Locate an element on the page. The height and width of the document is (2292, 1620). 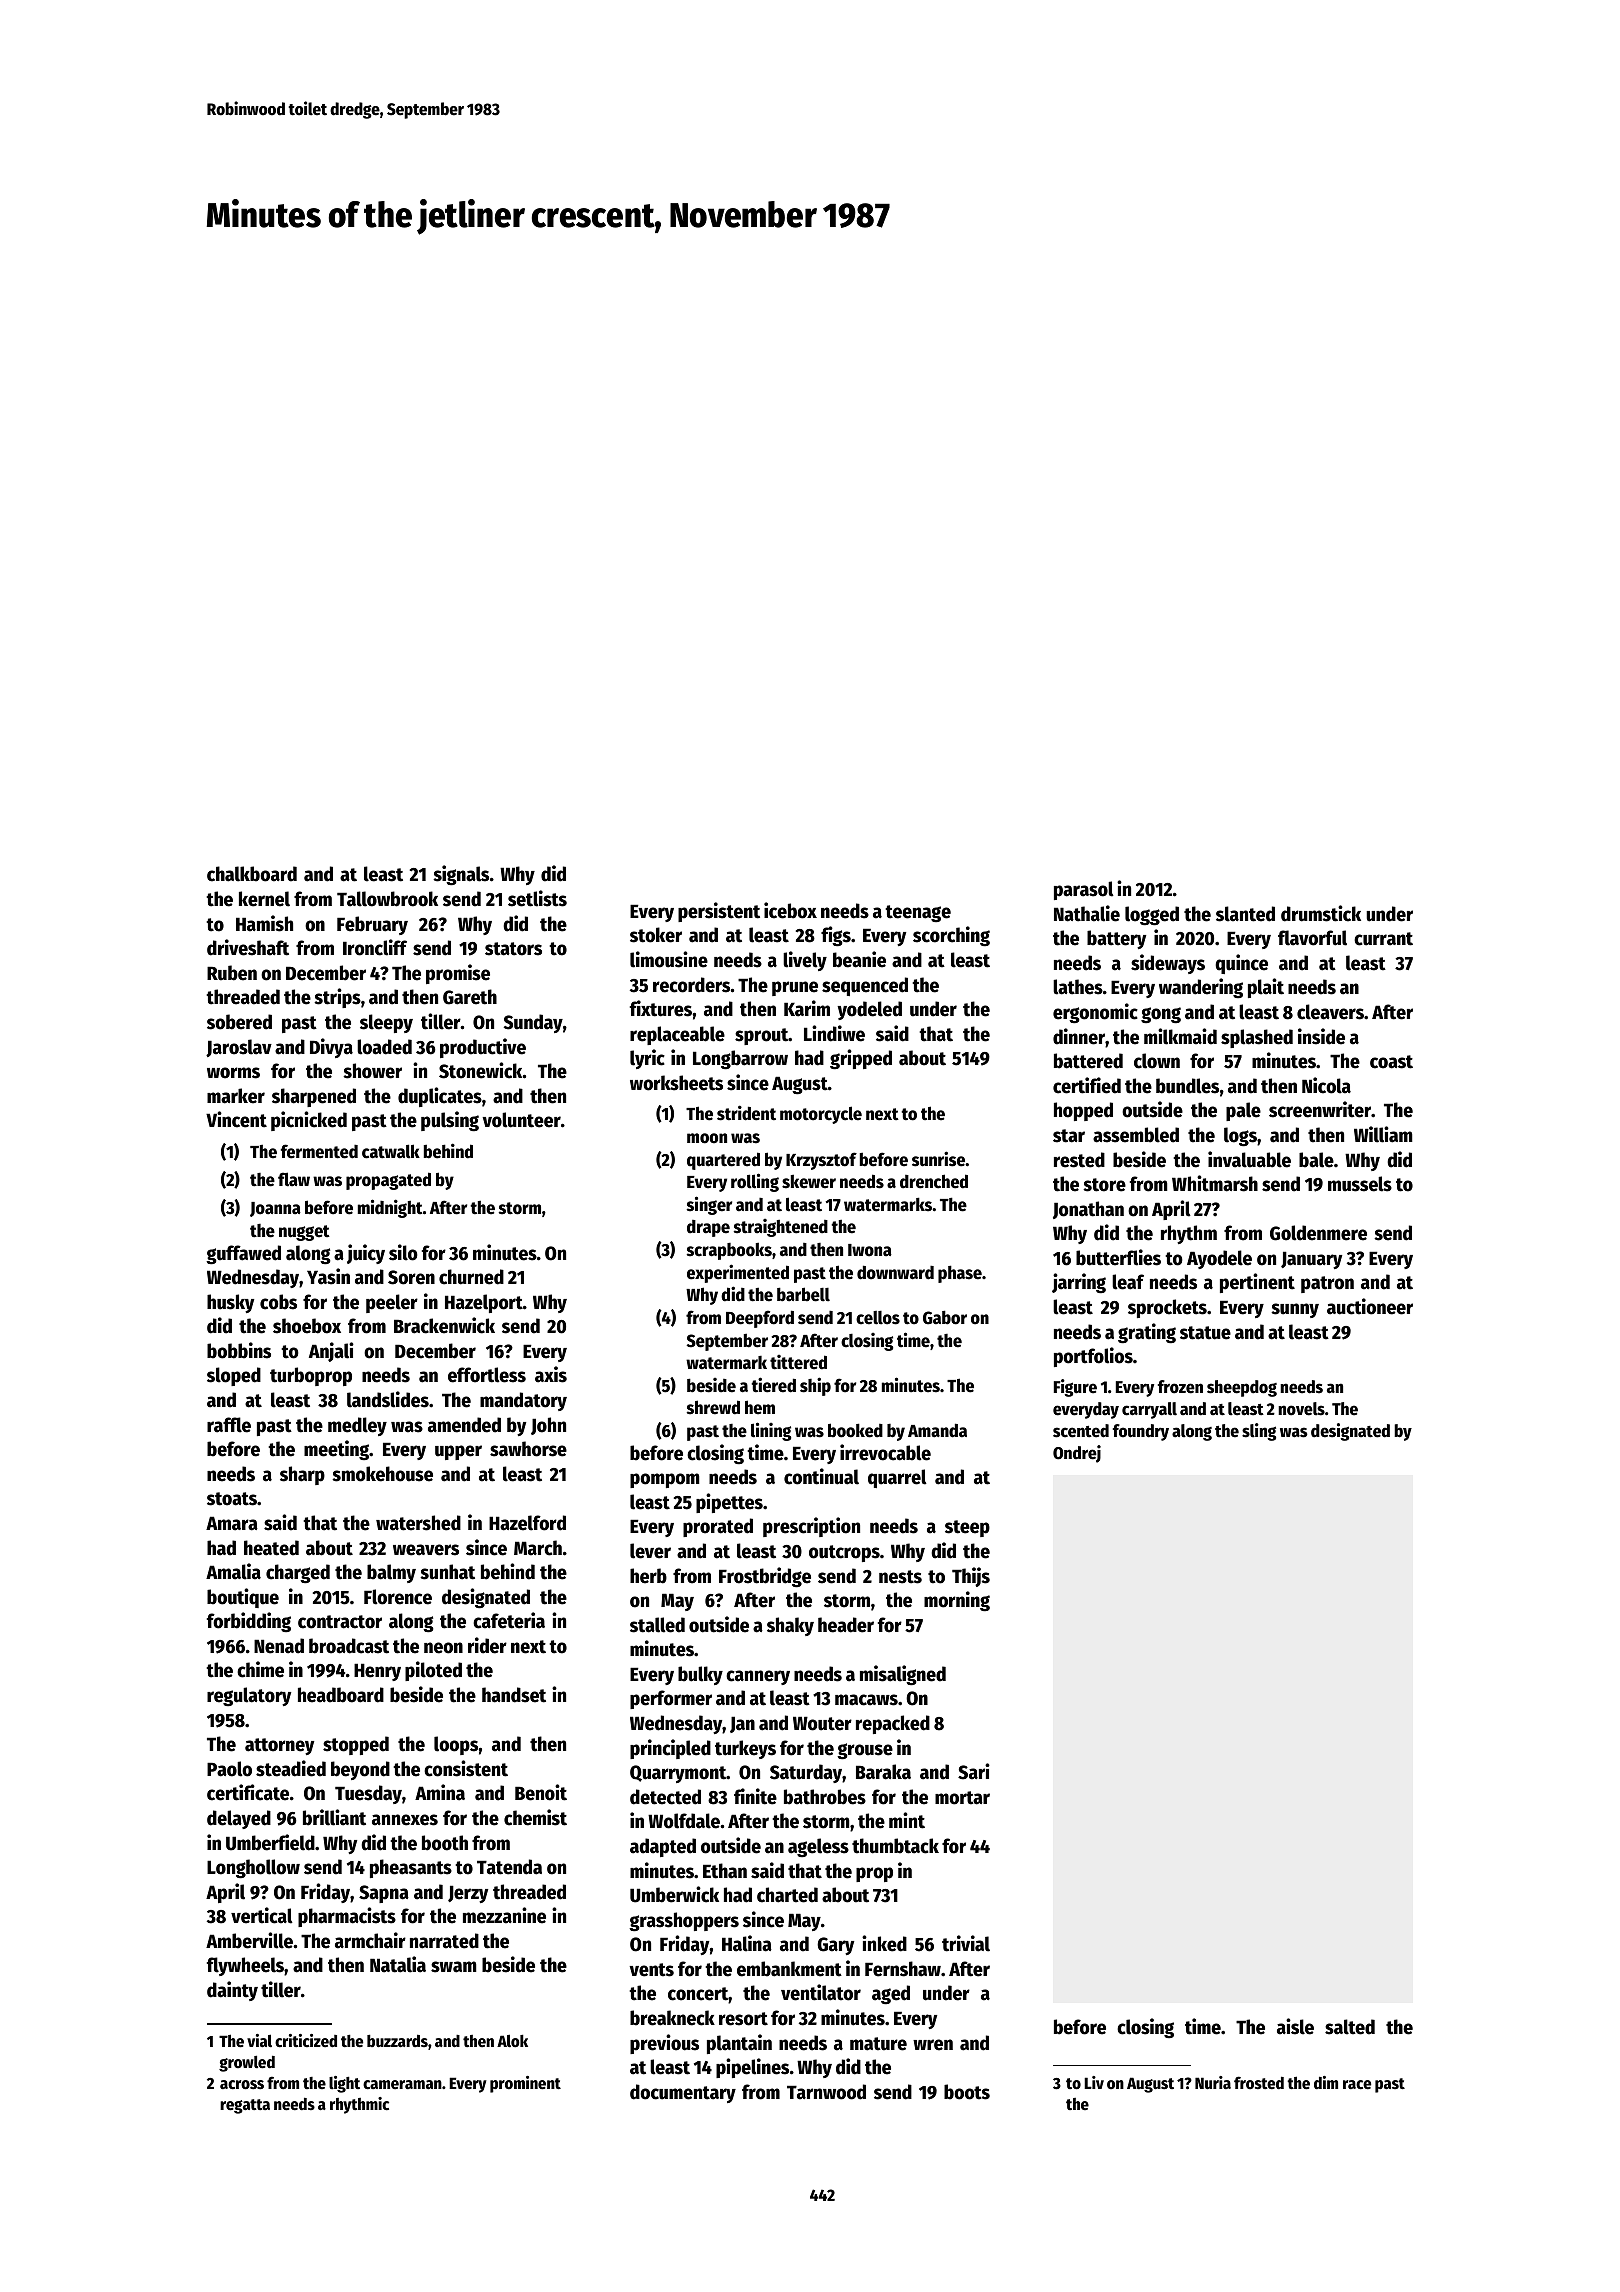
Fernshaw is located at coordinates (903, 1969).
